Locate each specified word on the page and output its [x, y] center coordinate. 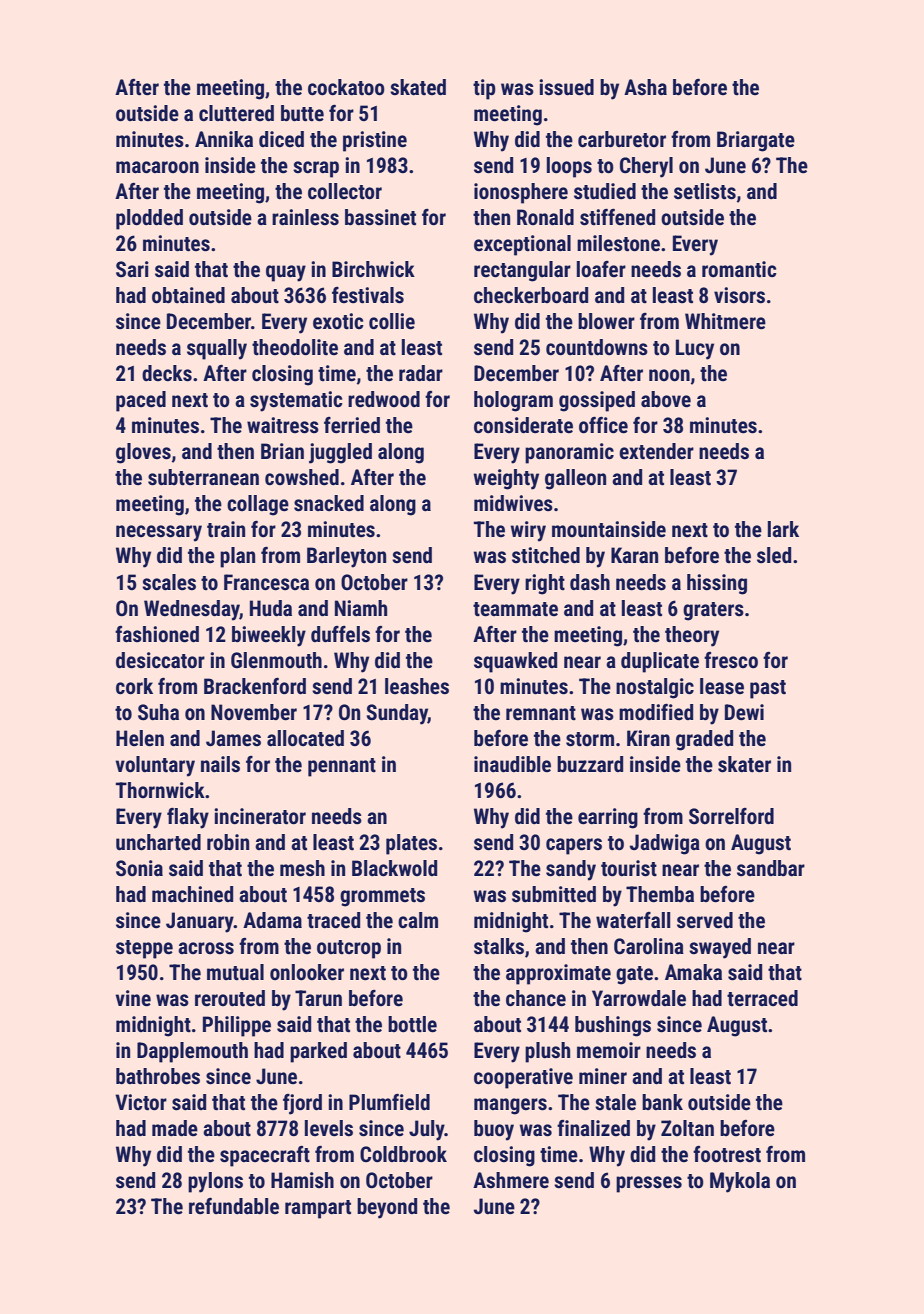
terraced [762, 998]
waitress [283, 425]
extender [656, 451]
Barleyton [346, 557]
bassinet [380, 217]
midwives [513, 503]
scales [169, 582]
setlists [705, 191]
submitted [554, 894]
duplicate [660, 662]
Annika [224, 139]
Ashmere [511, 1180]
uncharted [158, 842]
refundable [234, 1206]
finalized [593, 1128]
